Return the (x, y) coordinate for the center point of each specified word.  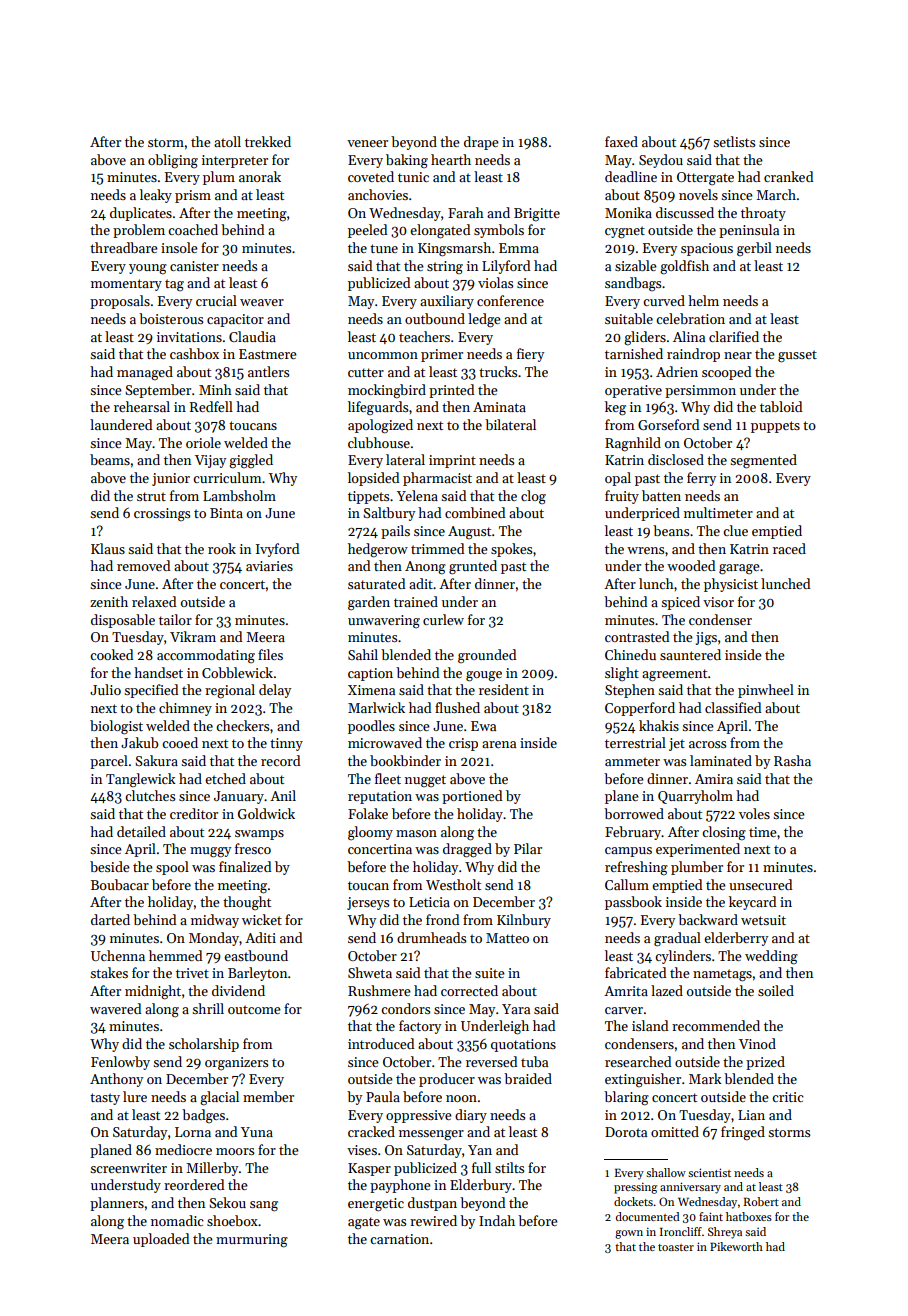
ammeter (632, 761)
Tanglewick (141, 780)
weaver (262, 302)
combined (475, 512)
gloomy (370, 833)
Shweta (370, 972)
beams (110, 459)
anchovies (378, 194)
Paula (383, 1096)
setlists (734, 141)
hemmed (175, 955)
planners (117, 1204)
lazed (667, 990)
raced (789, 548)
